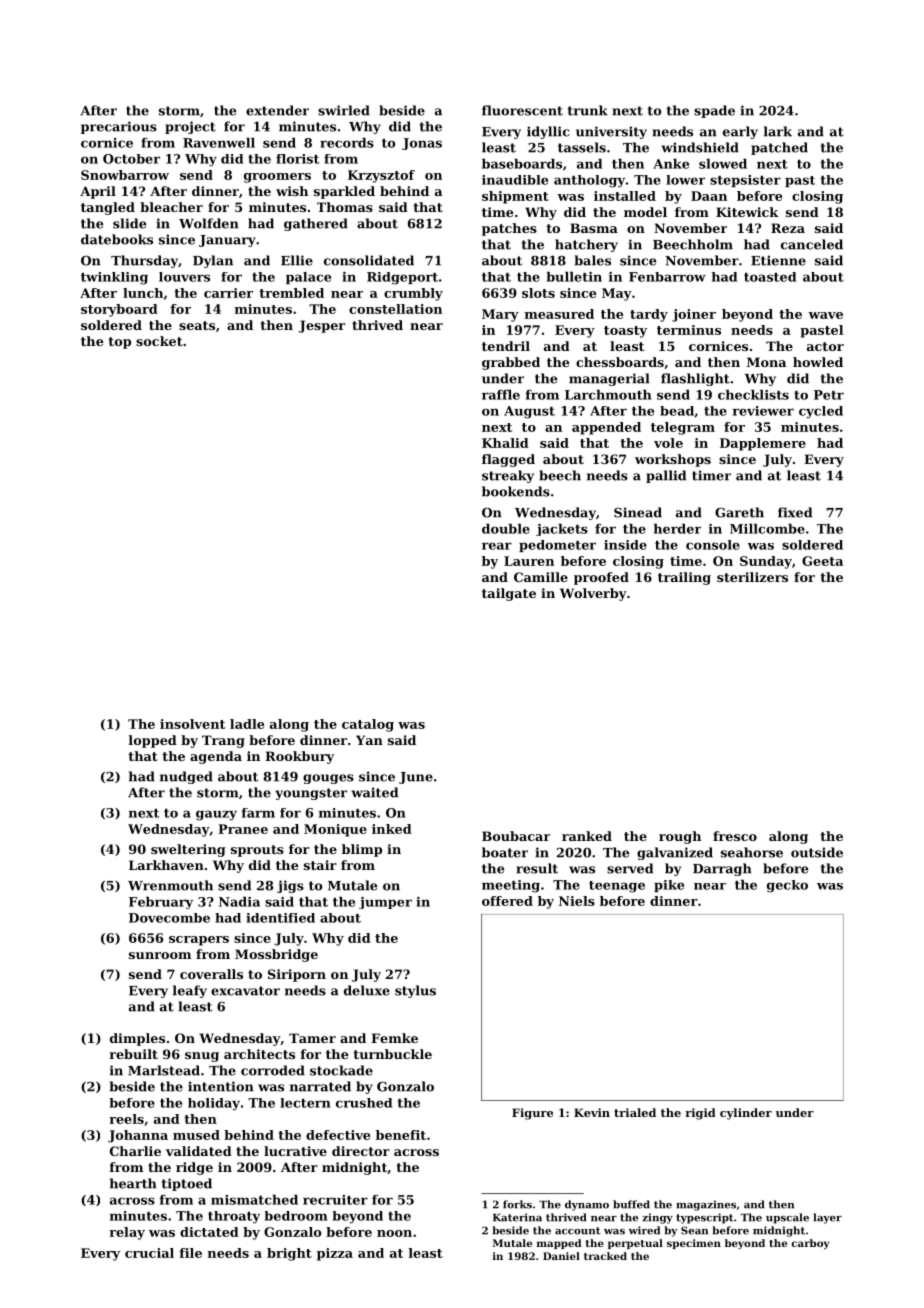 This page has width=924, height=1308. What do you see at coordinates (508, 476) in the page?
I see `streaky` at bounding box center [508, 476].
